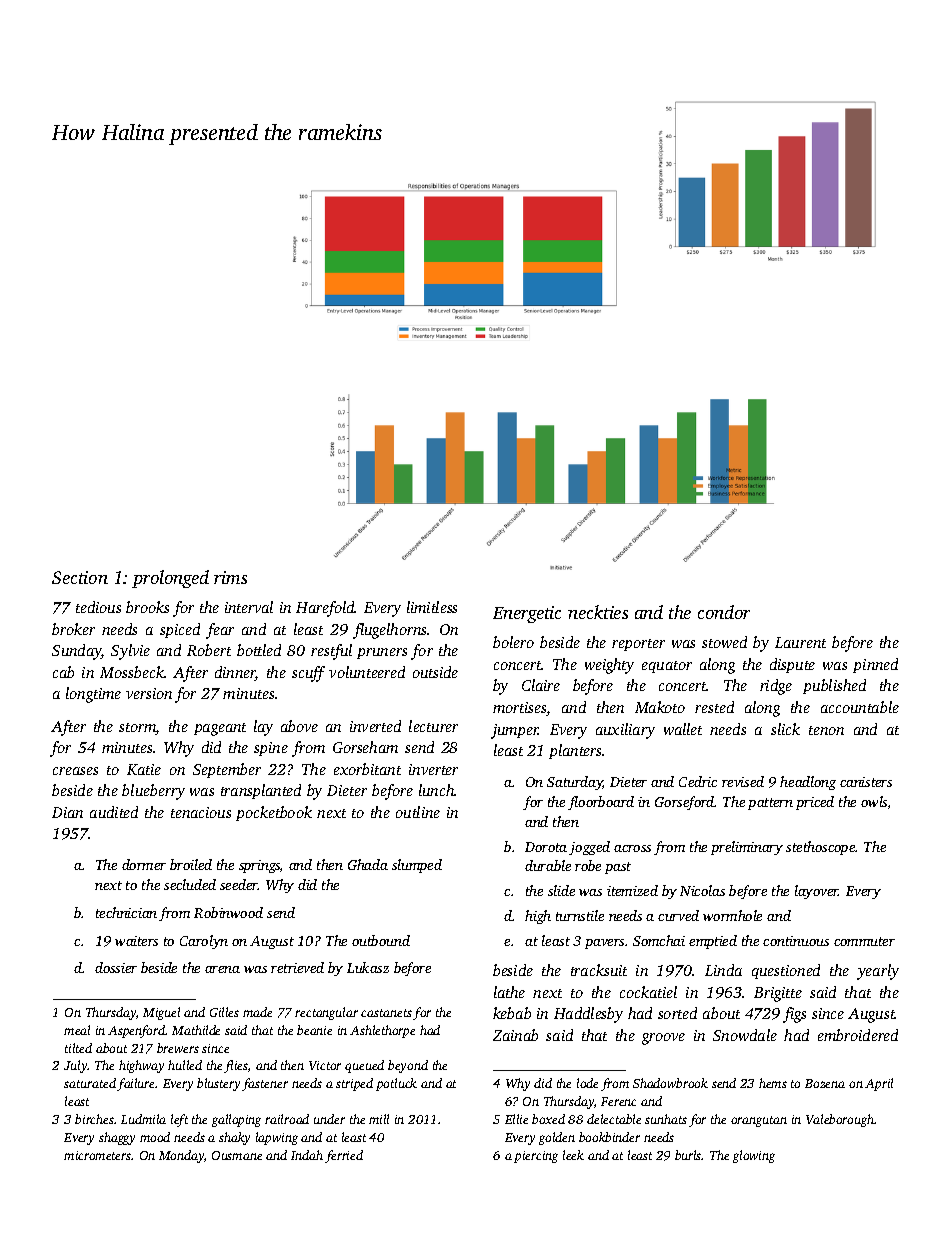 The height and width of the image is (1233, 952). What do you see at coordinates (515, 731) in the image?
I see `jumper` at bounding box center [515, 731].
